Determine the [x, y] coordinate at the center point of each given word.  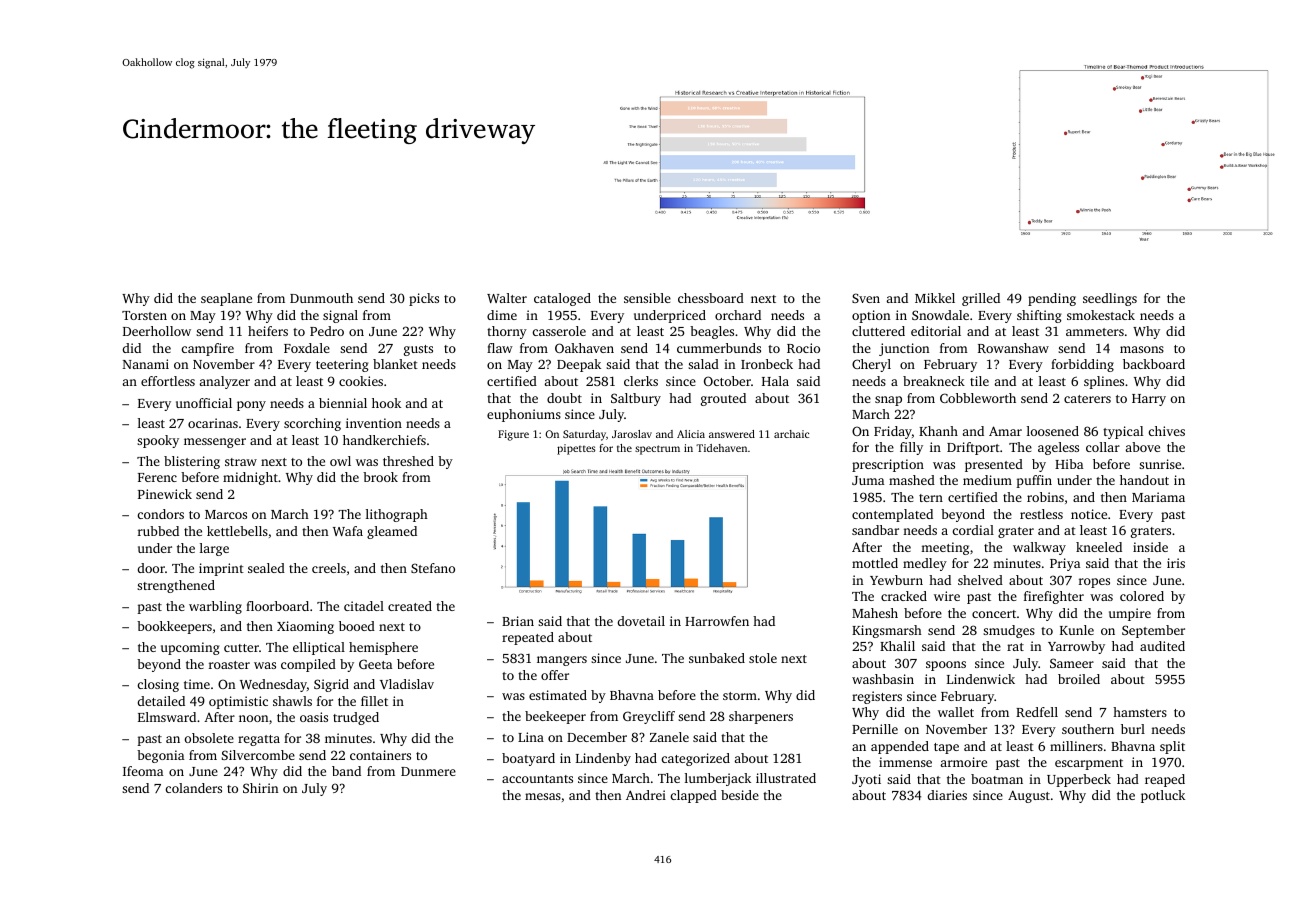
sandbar [875, 530]
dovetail [641, 621]
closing [158, 685]
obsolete [209, 738]
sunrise [1160, 464]
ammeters [1095, 332]
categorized [696, 759]
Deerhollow [157, 331]
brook [380, 477]
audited [1162, 646]
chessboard [711, 298]
